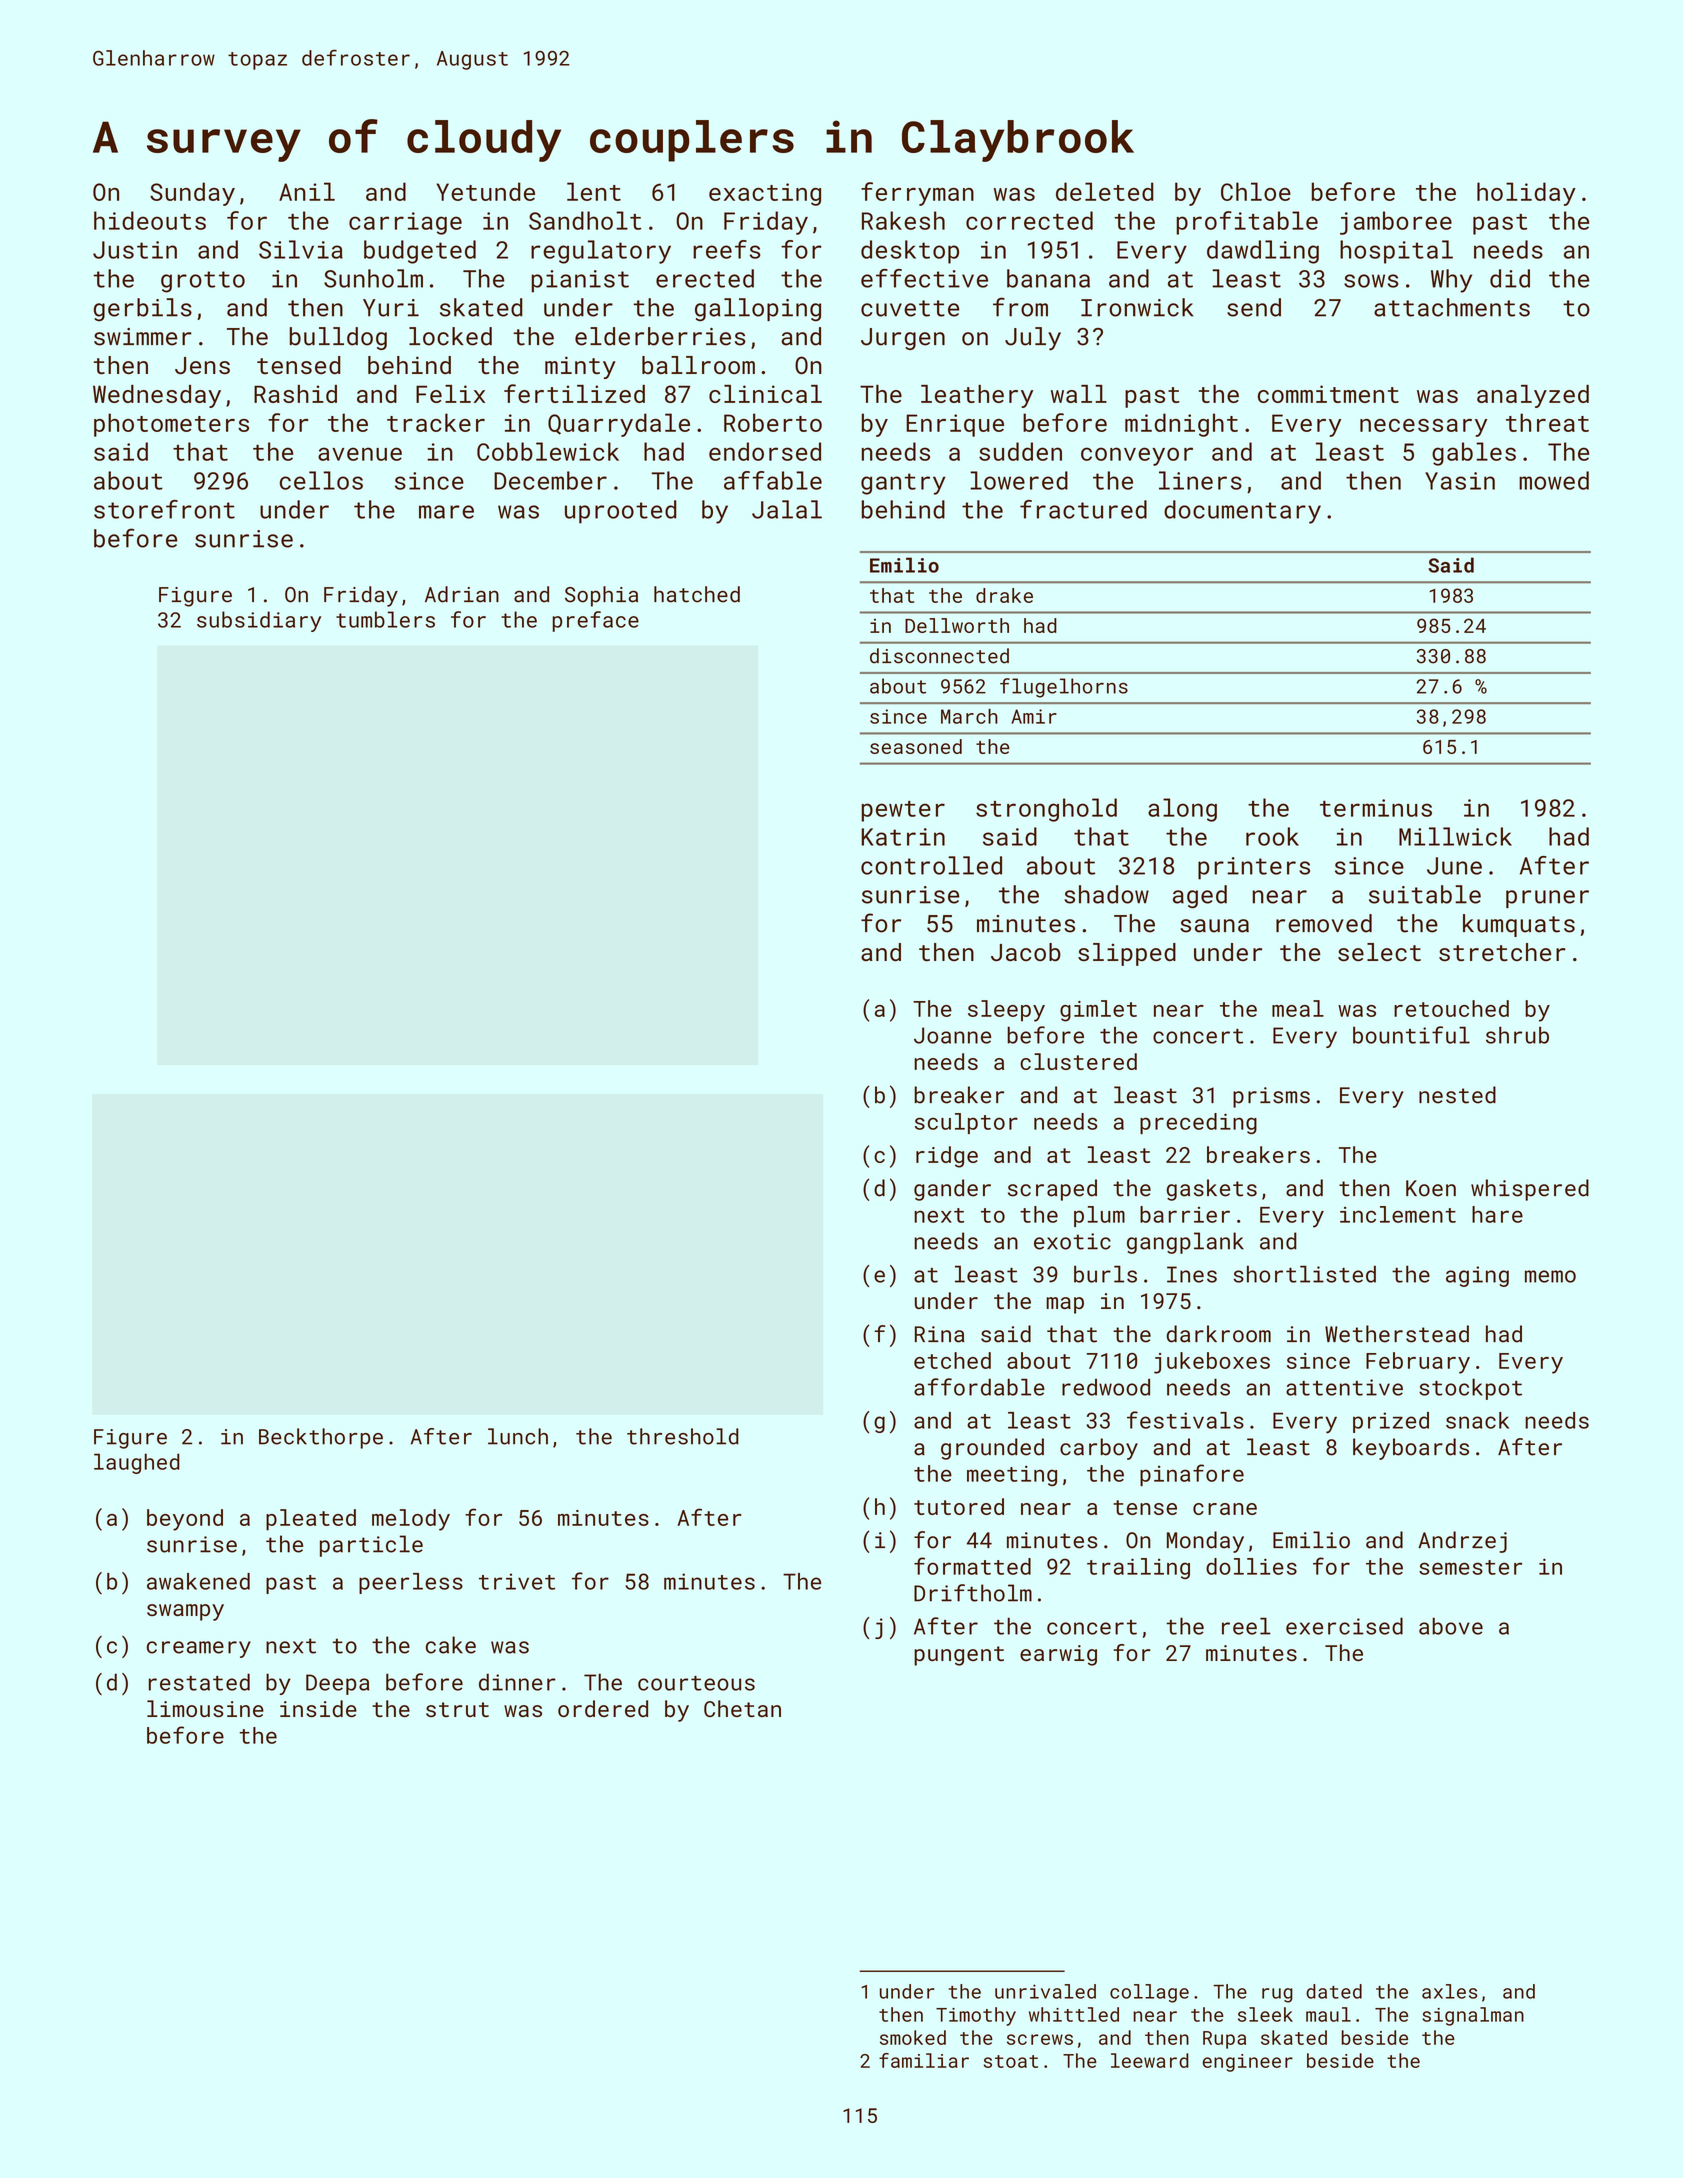 This image has height=2178, width=1683. I want to click on exacting, so click(765, 194).
